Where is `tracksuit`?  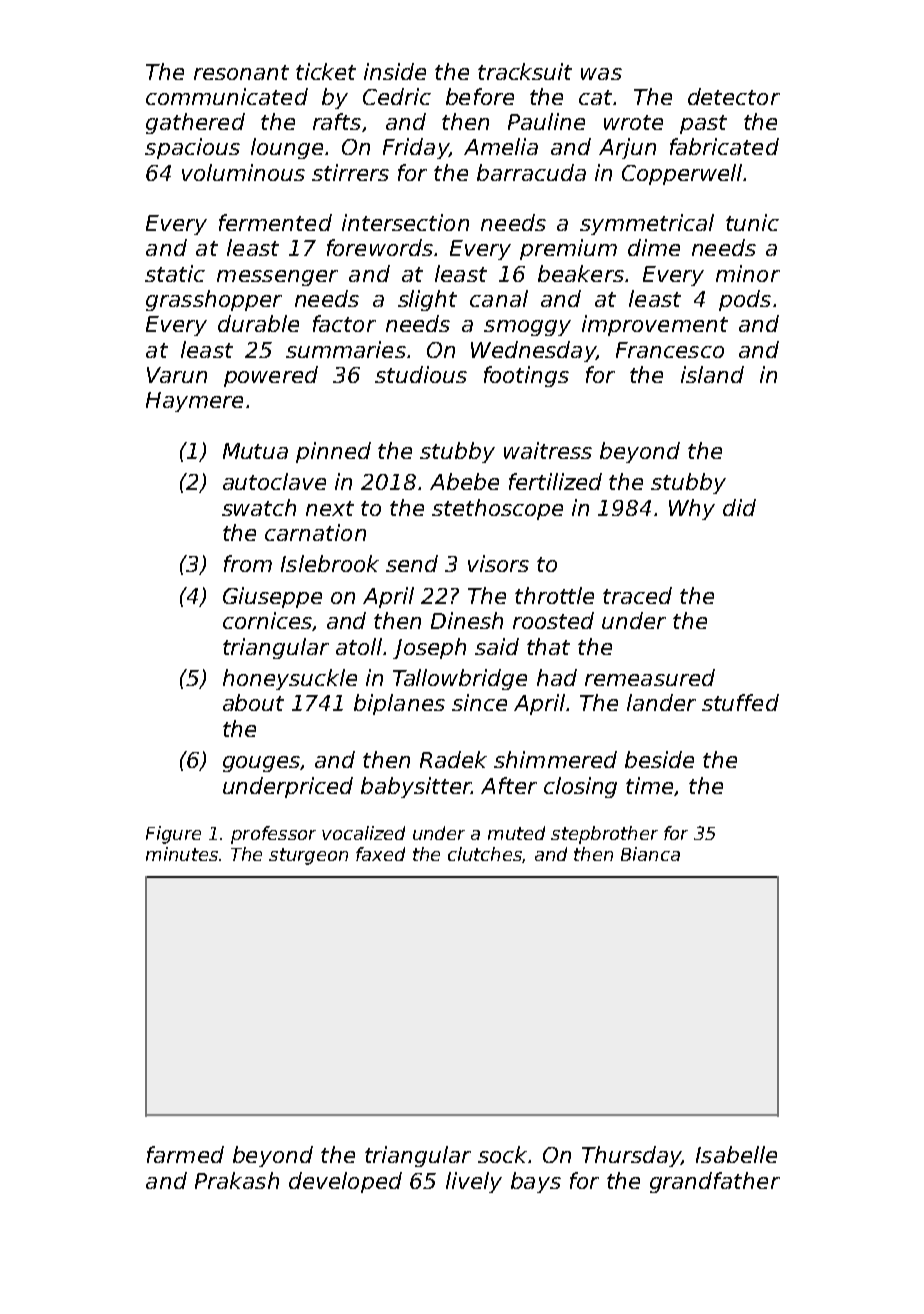 tracksuit is located at coordinates (525, 71).
